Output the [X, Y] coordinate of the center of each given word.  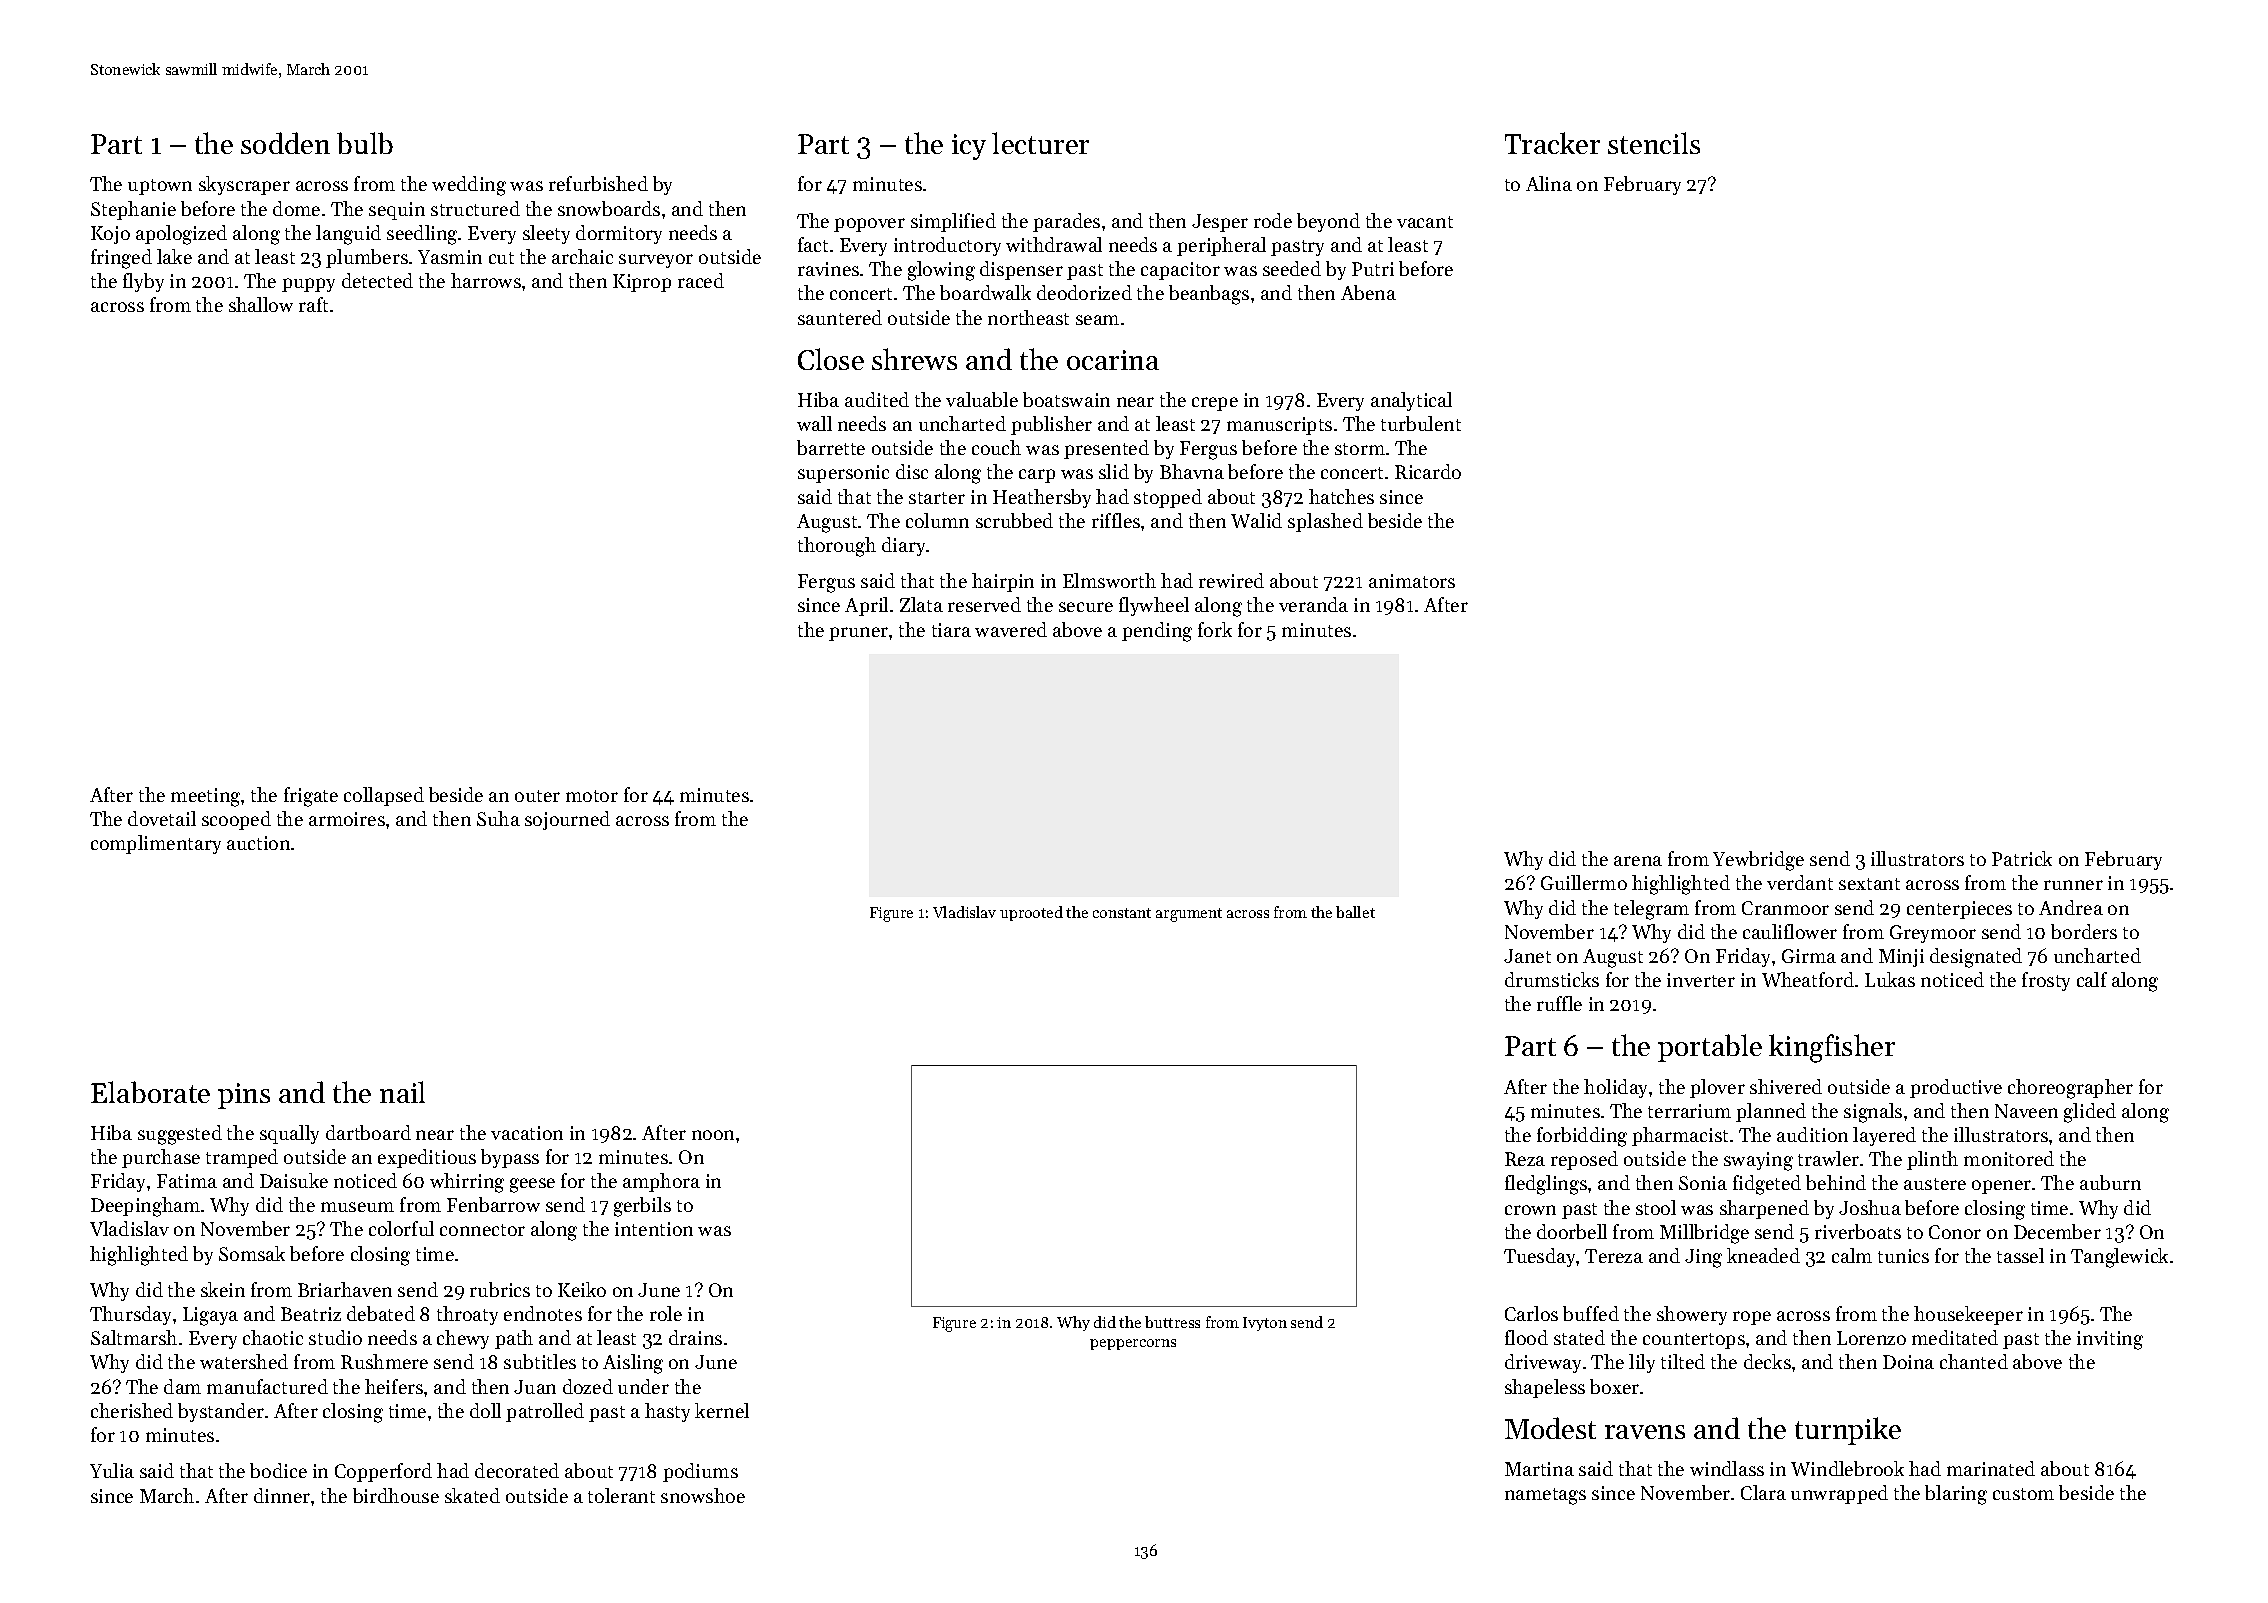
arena [1638, 861]
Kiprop [642, 283]
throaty [467, 1315]
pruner [858, 634]
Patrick [2022, 858]
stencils [1654, 143]
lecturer [1040, 143]
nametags [1545, 1496]
